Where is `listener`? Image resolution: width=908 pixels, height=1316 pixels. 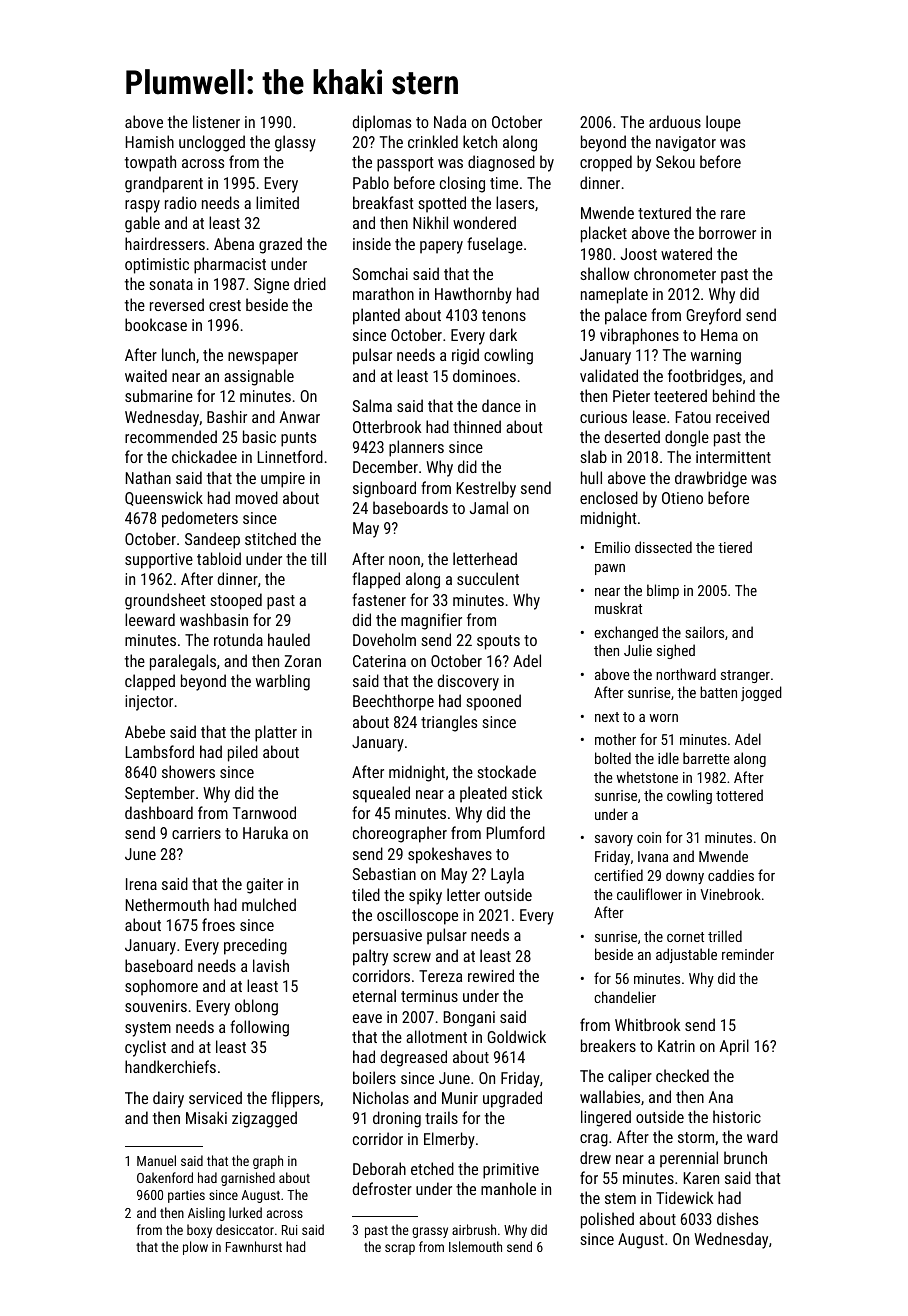
listener is located at coordinates (216, 121).
